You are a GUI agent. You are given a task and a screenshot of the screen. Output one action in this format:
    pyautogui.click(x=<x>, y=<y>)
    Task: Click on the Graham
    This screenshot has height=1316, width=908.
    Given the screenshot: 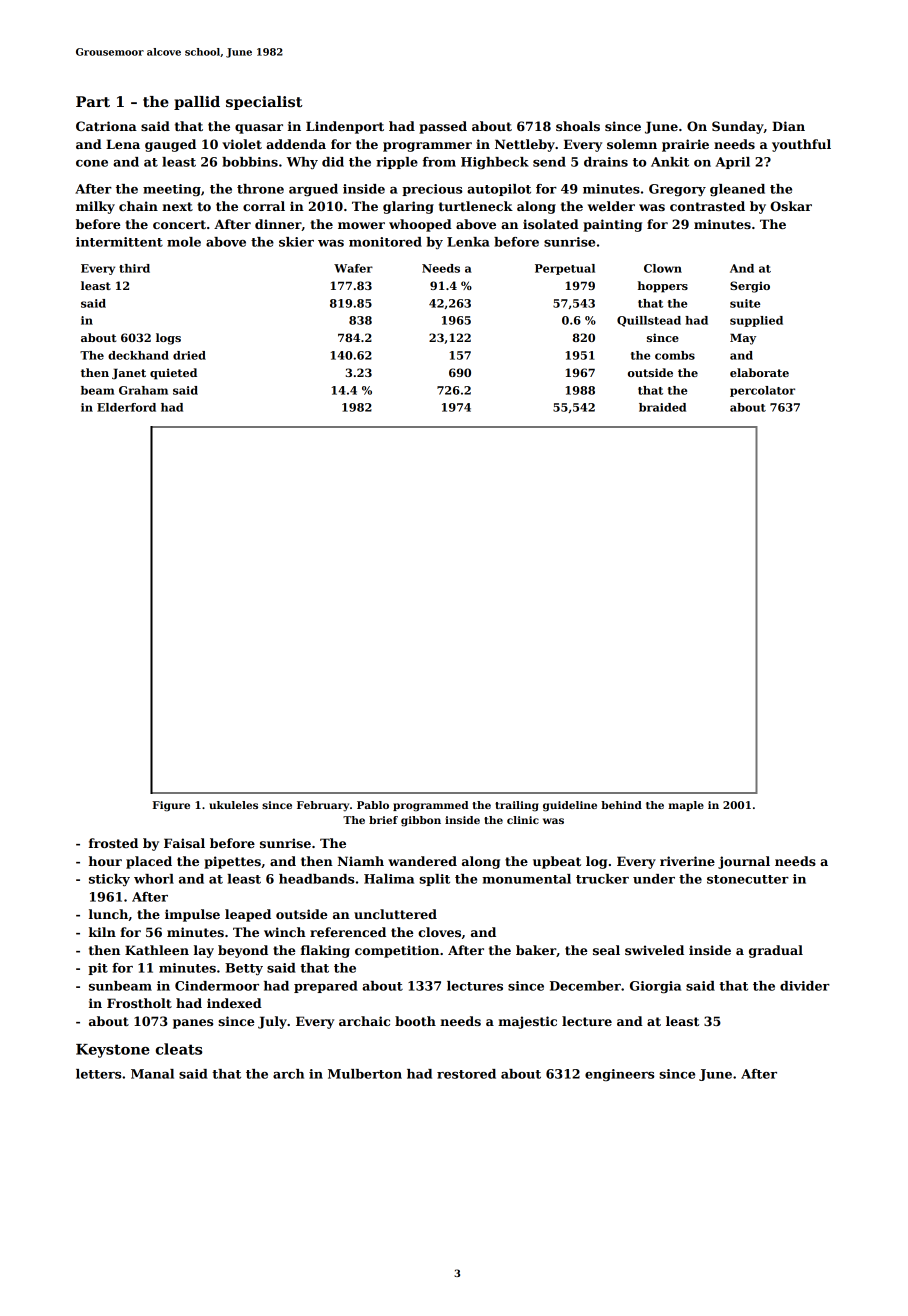 What is the action you would take?
    pyautogui.click(x=143, y=390)
